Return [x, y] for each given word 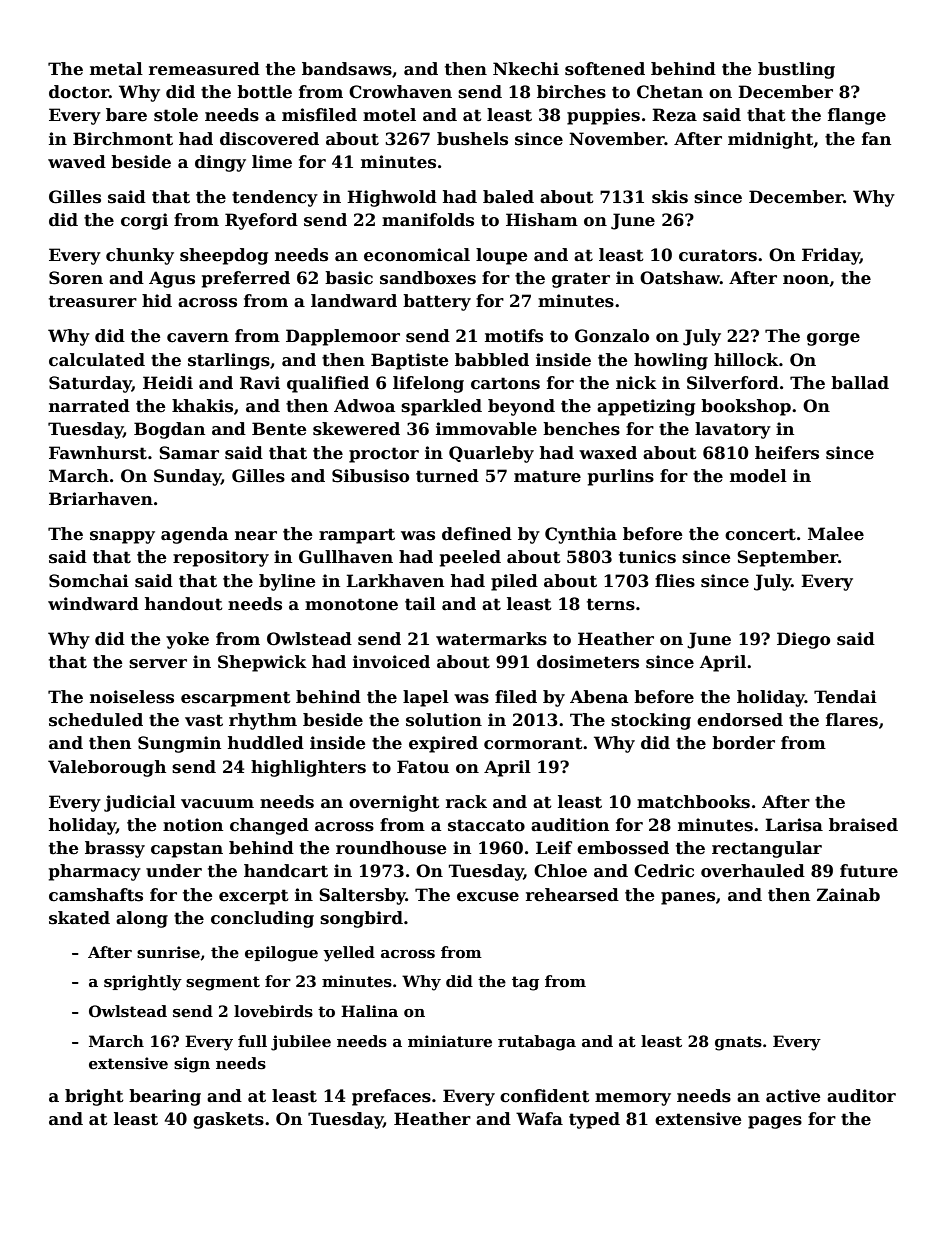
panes [688, 898]
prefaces [391, 1097]
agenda [194, 535]
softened [605, 69]
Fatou [423, 767]
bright [94, 1097]
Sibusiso [370, 476]
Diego [803, 640]
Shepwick [262, 663]
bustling [796, 70]
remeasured [204, 69]
